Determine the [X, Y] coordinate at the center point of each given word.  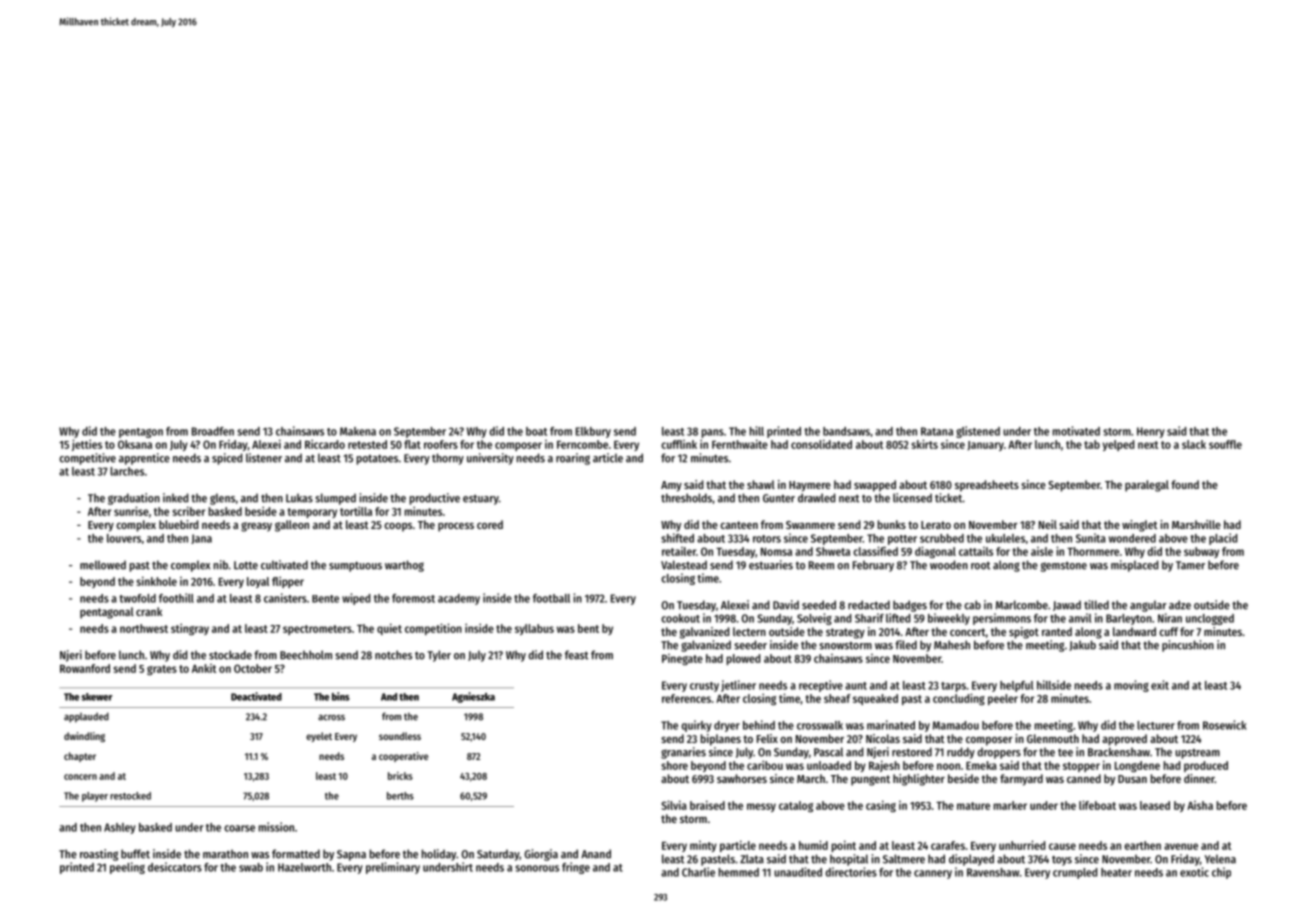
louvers [124, 538]
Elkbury [593, 432]
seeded [819, 605]
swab [251, 867]
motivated [1076, 431]
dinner [1199, 778]
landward [1134, 631]
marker [1010, 805]
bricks [400, 776]
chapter [80, 757]
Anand [596, 854]
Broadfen [213, 431]
